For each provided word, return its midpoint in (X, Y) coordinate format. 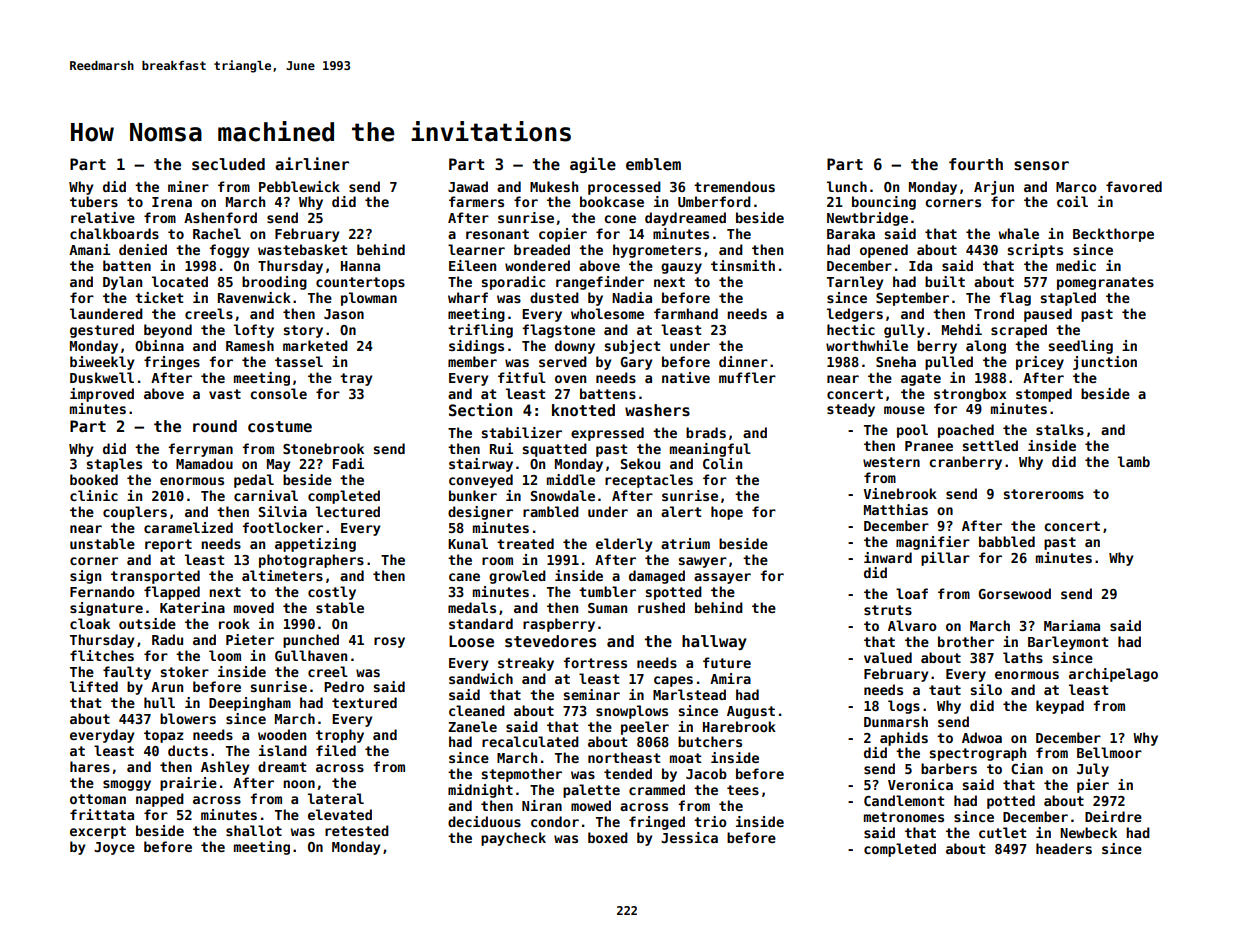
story (303, 331)
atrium (685, 543)
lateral (336, 798)
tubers (94, 201)
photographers (311, 561)
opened (884, 251)
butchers (710, 741)
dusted (554, 297)
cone (620, 219)
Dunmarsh (896, 721)
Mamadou (204, 463)
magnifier (933, 543)
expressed (607, 434)
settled (990, 445)
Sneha (896, 361)
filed (336, 750)
